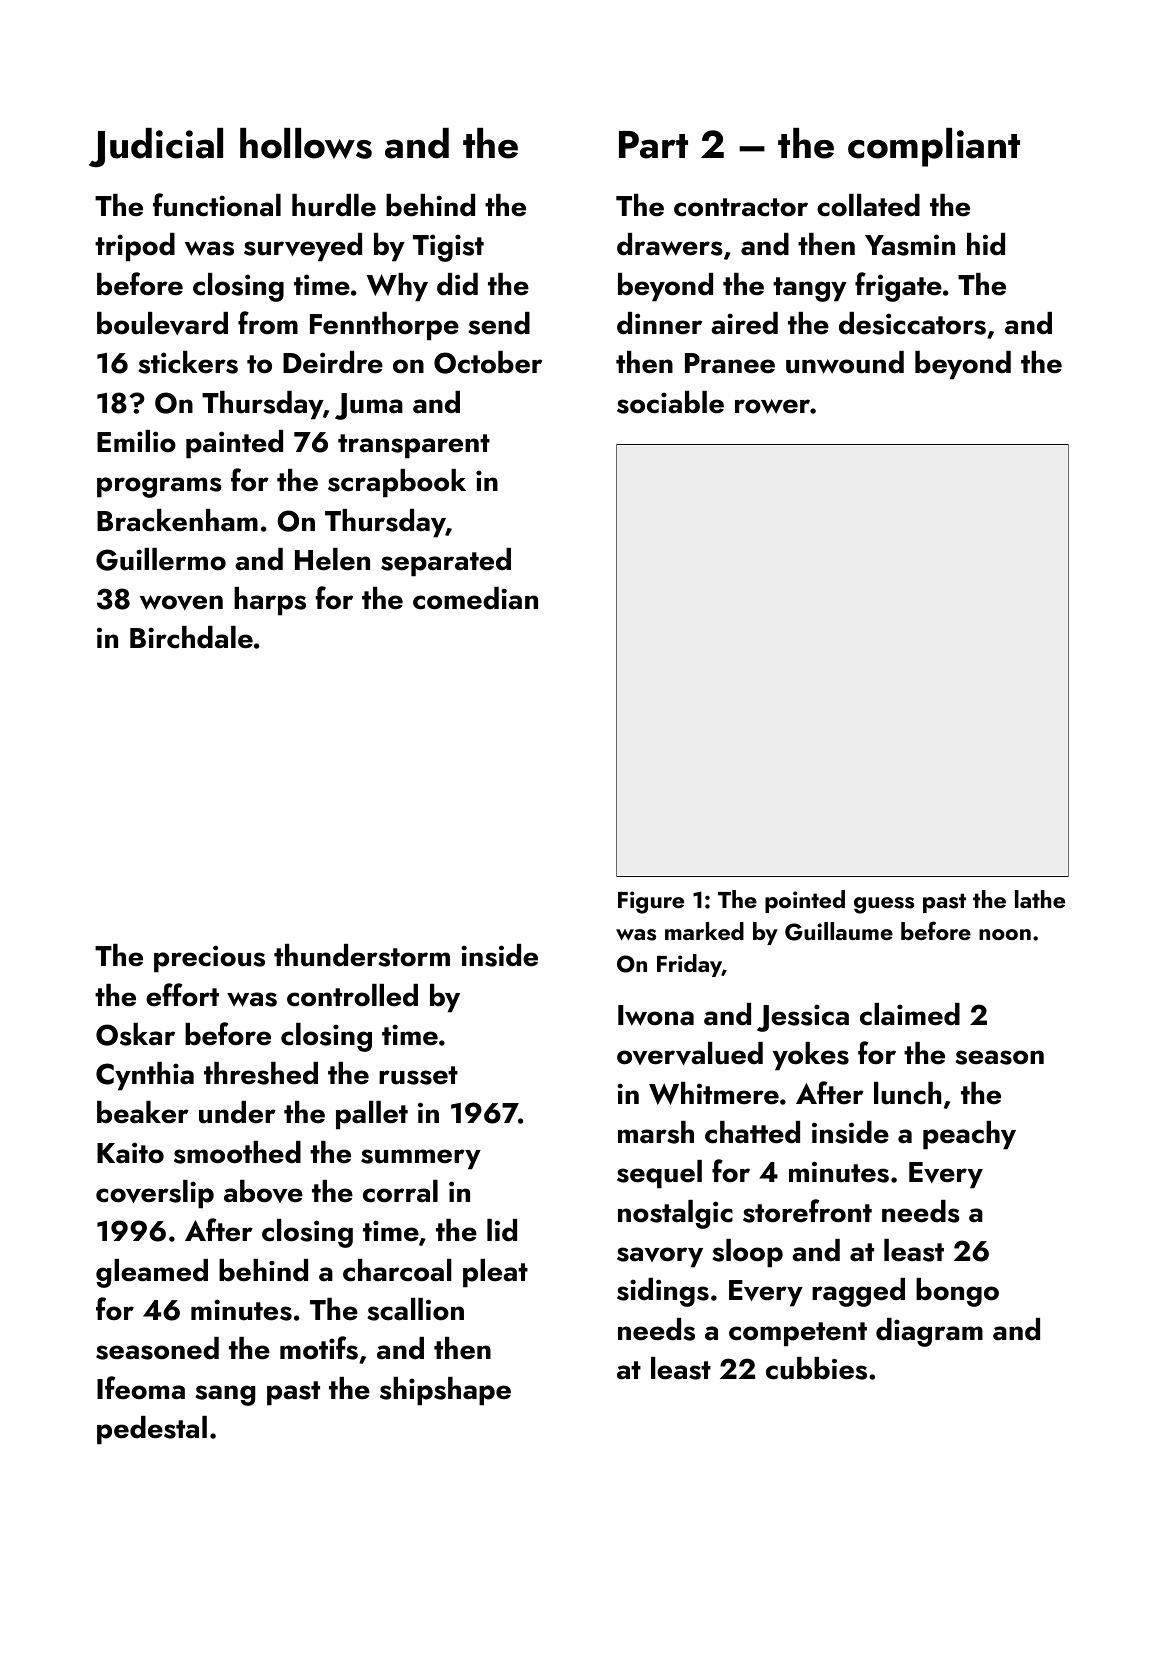  Describe the element at coordinates (209, 959) in the screenshot. I see `precious` at that location.
